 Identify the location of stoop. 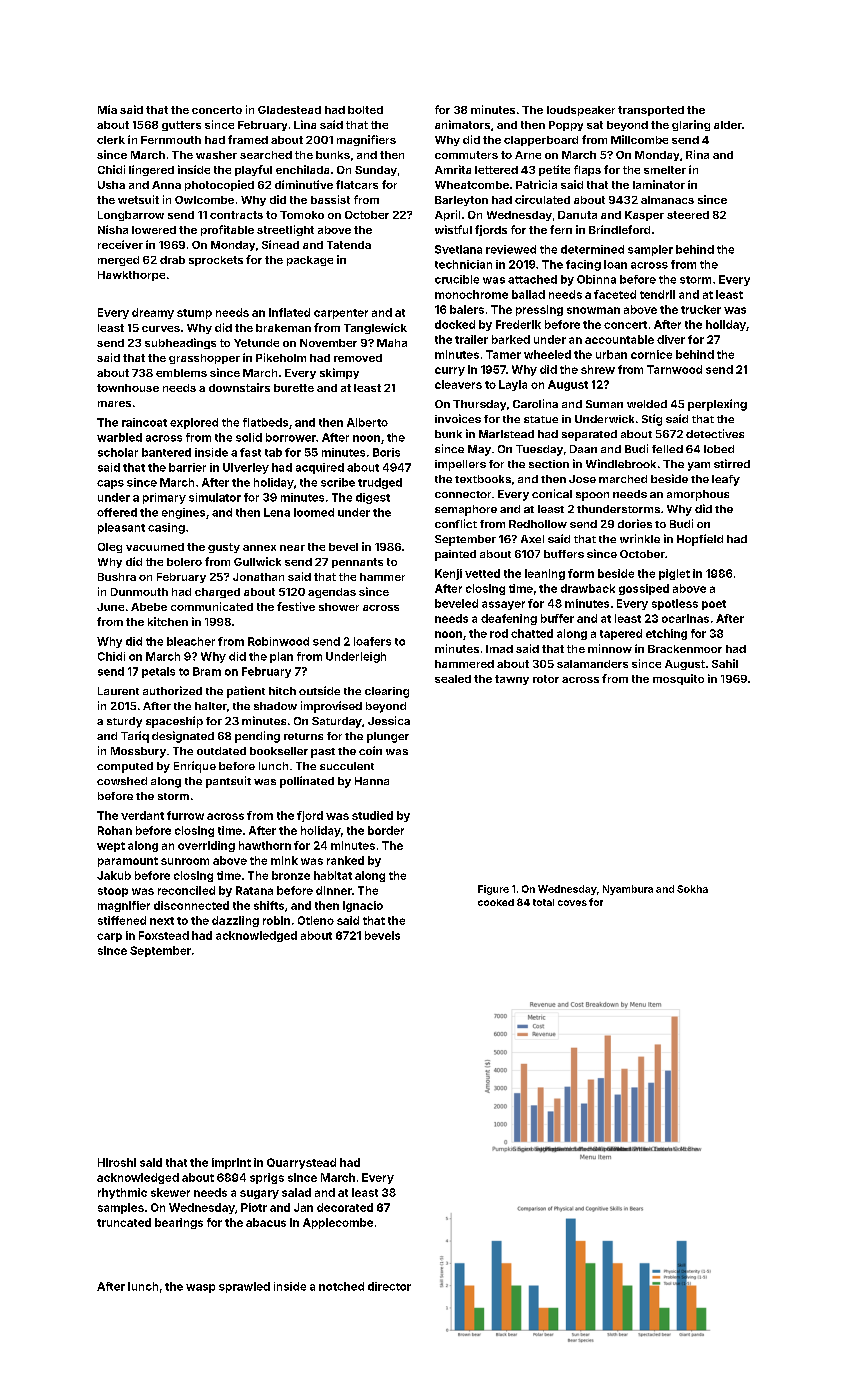
(113, 892).
